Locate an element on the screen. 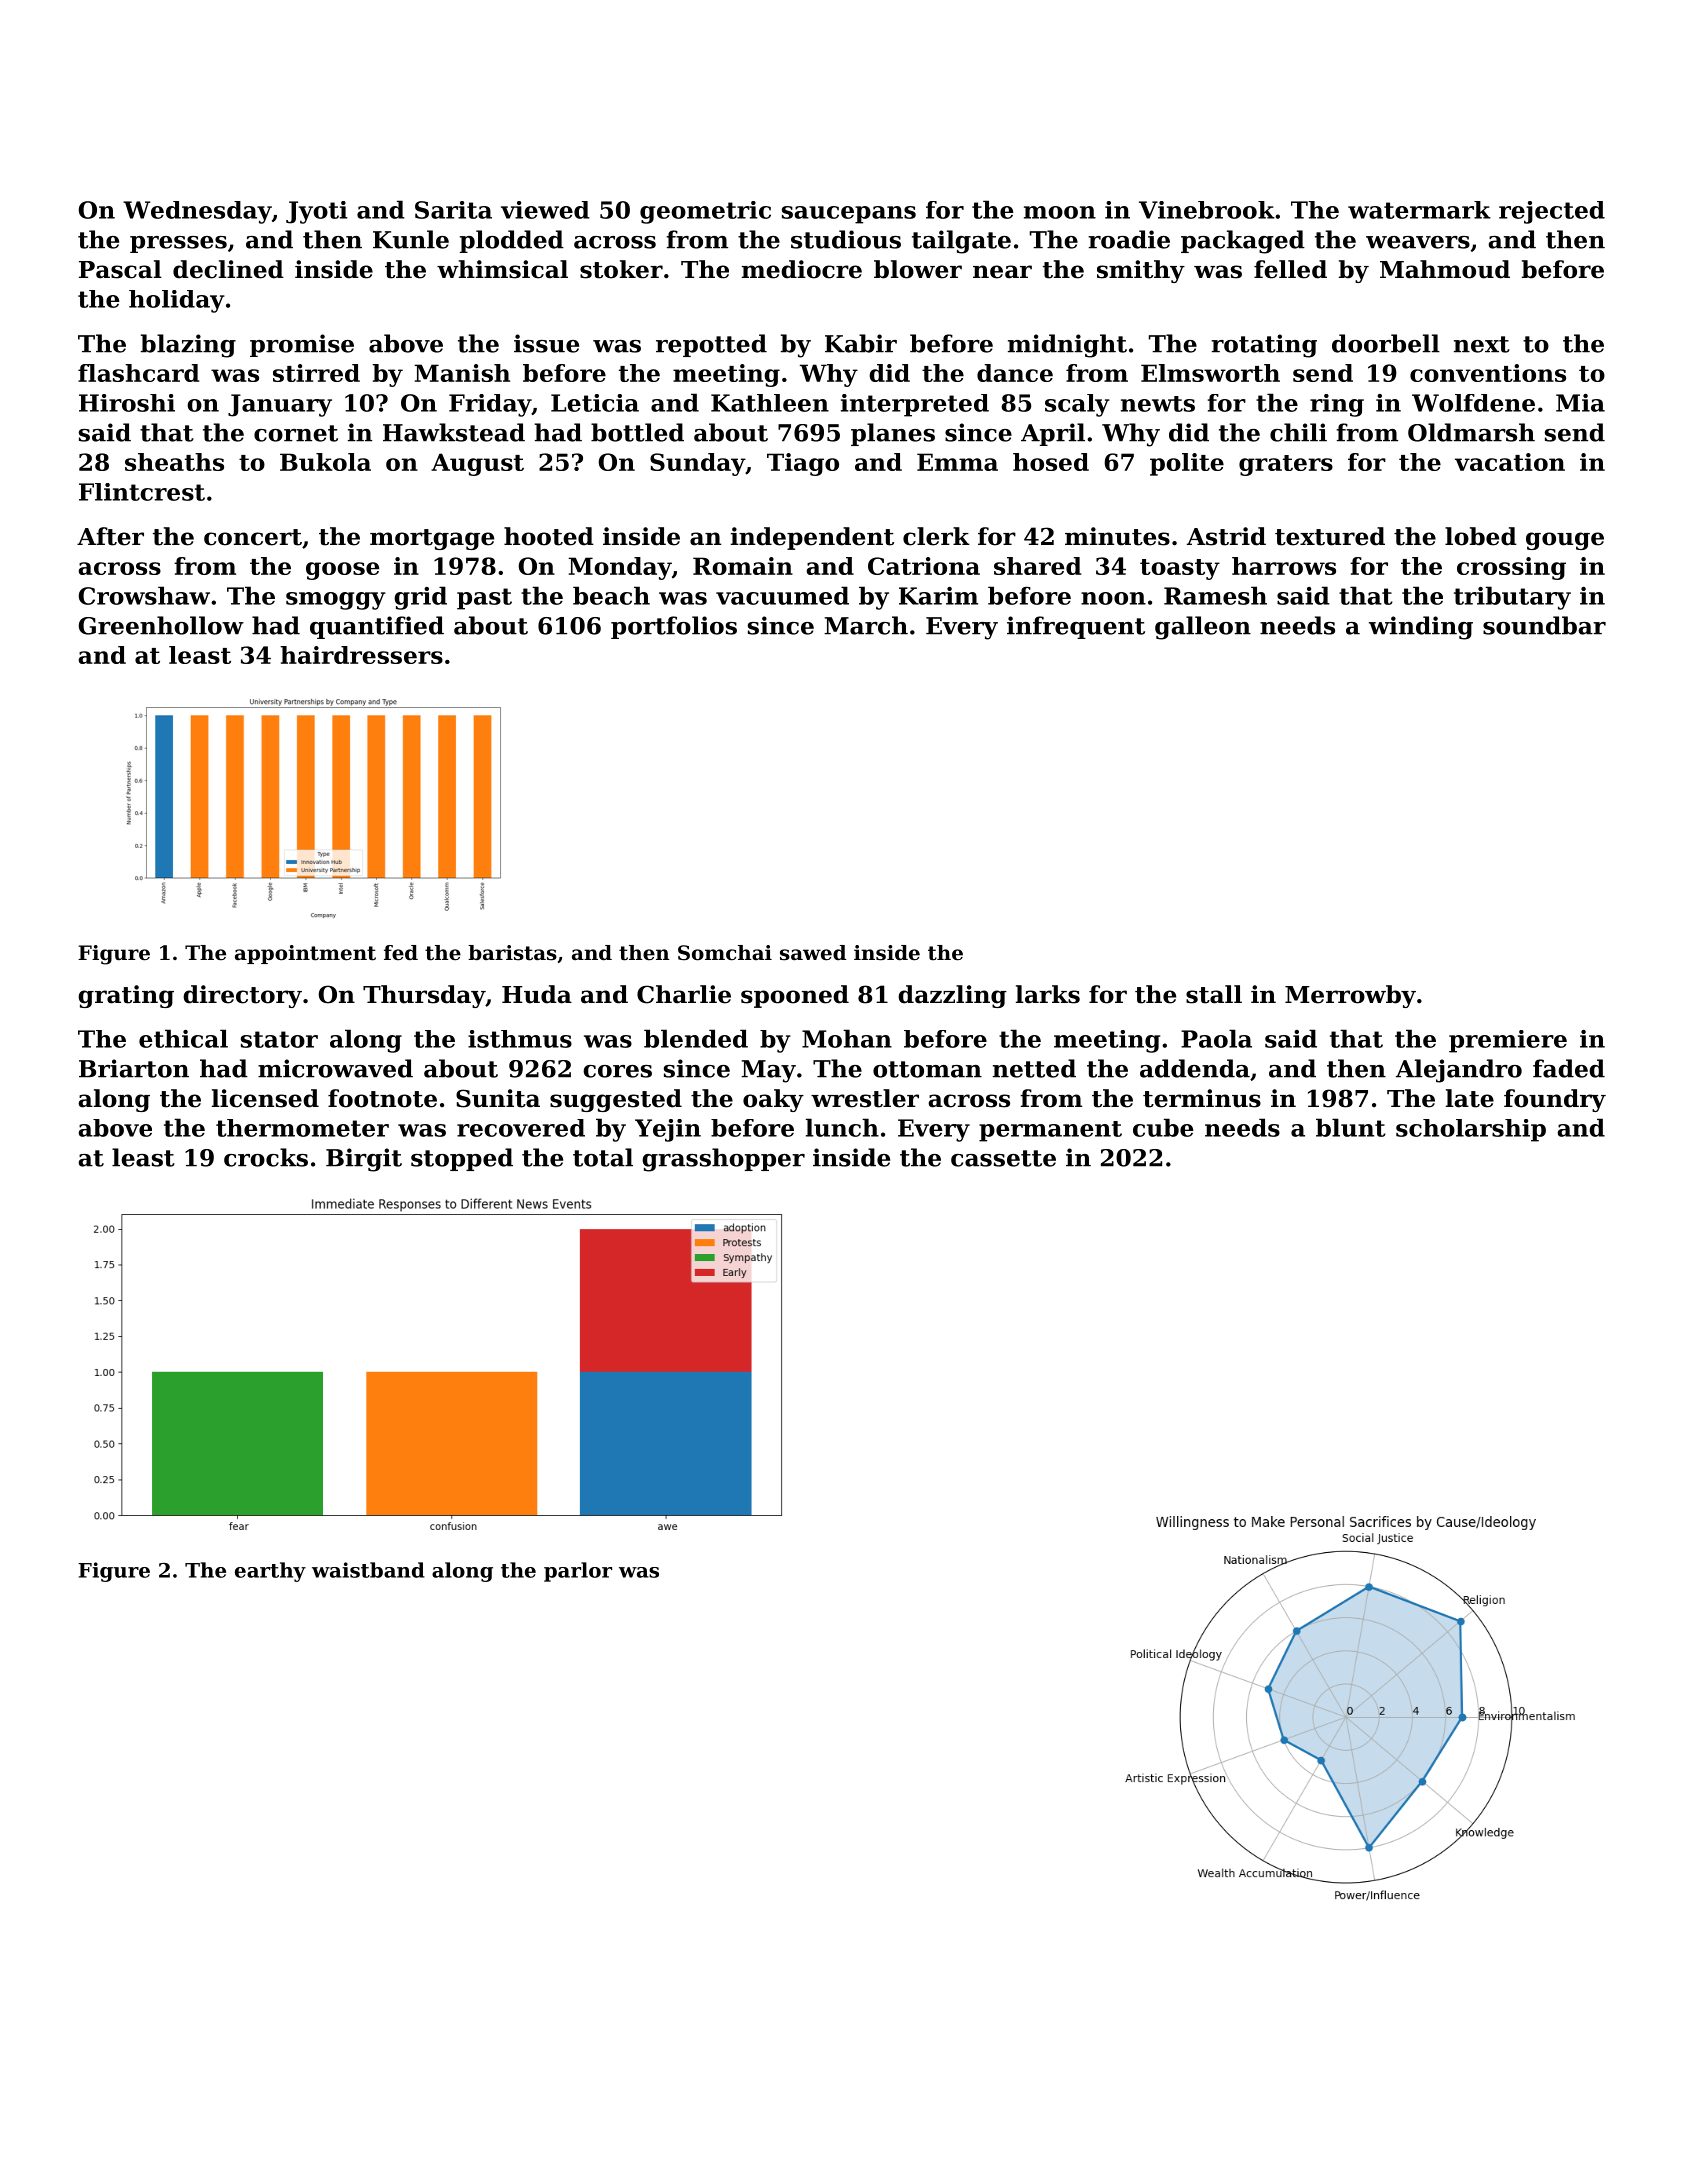 Image resolution: width=1683 pixels, height=2178 pixels. rejected is located at coordinates (1552, 212).
